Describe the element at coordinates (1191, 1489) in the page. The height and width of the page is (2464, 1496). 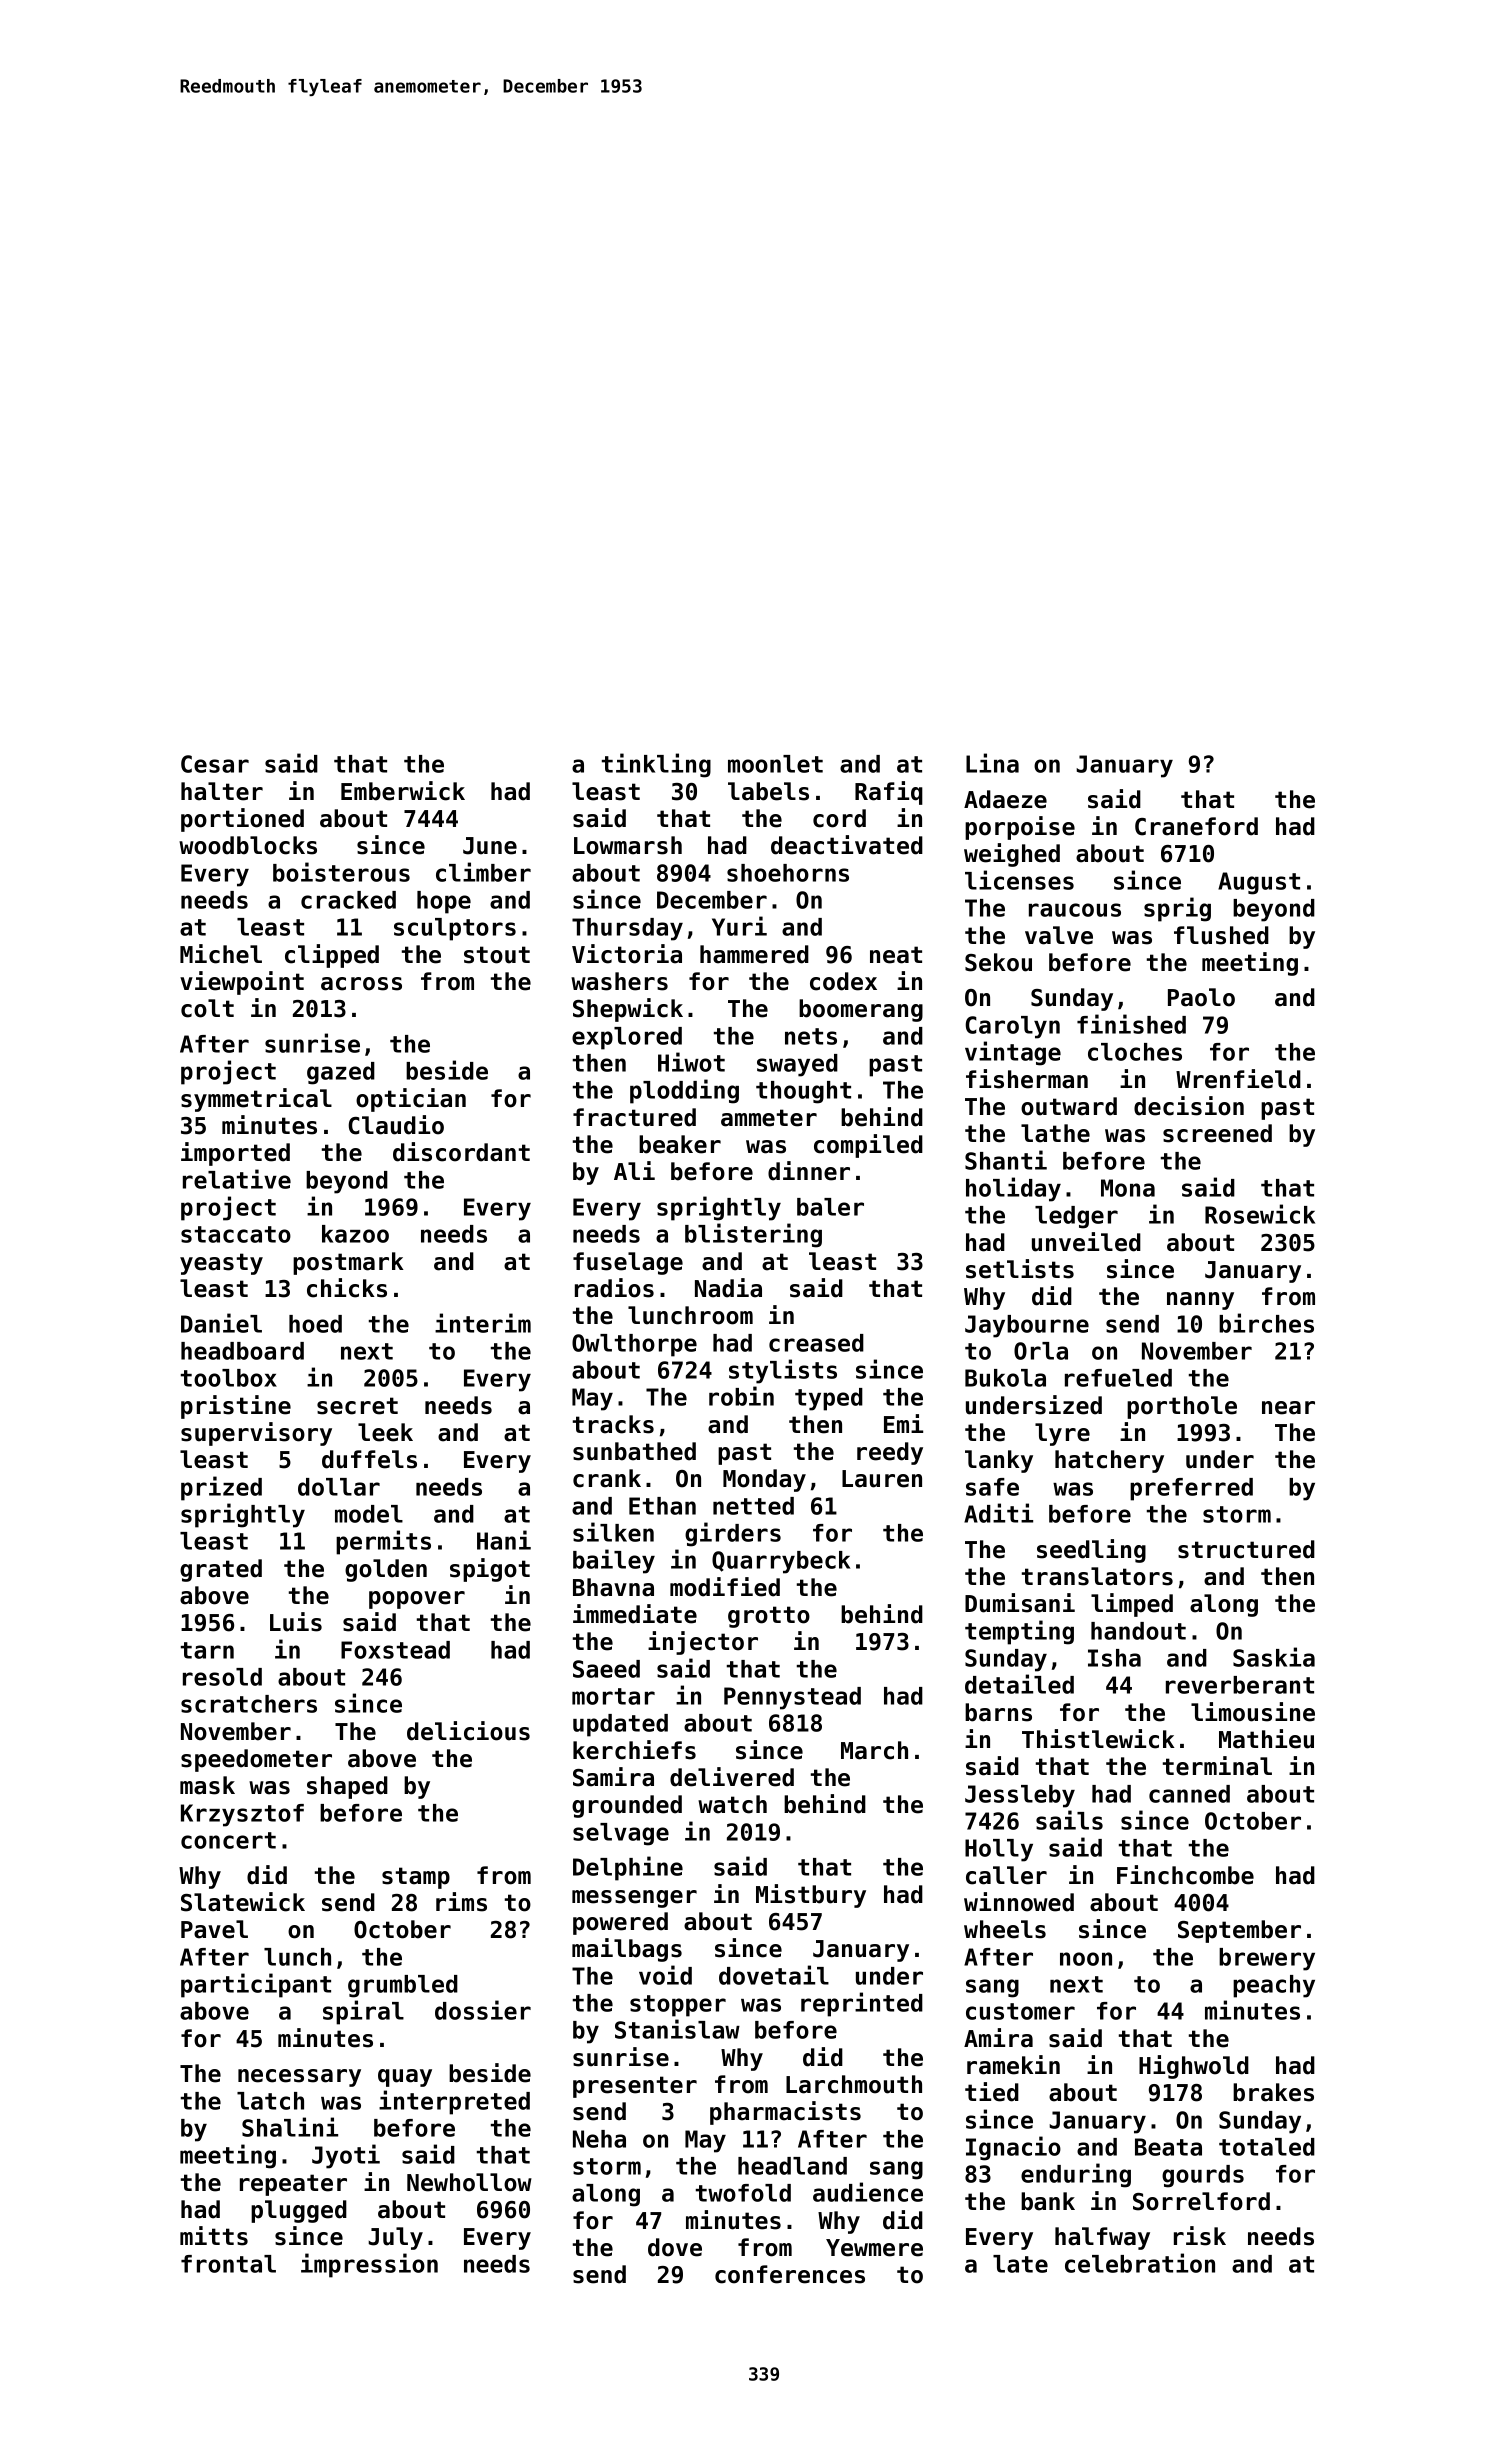
I see `preferred` at that location.
